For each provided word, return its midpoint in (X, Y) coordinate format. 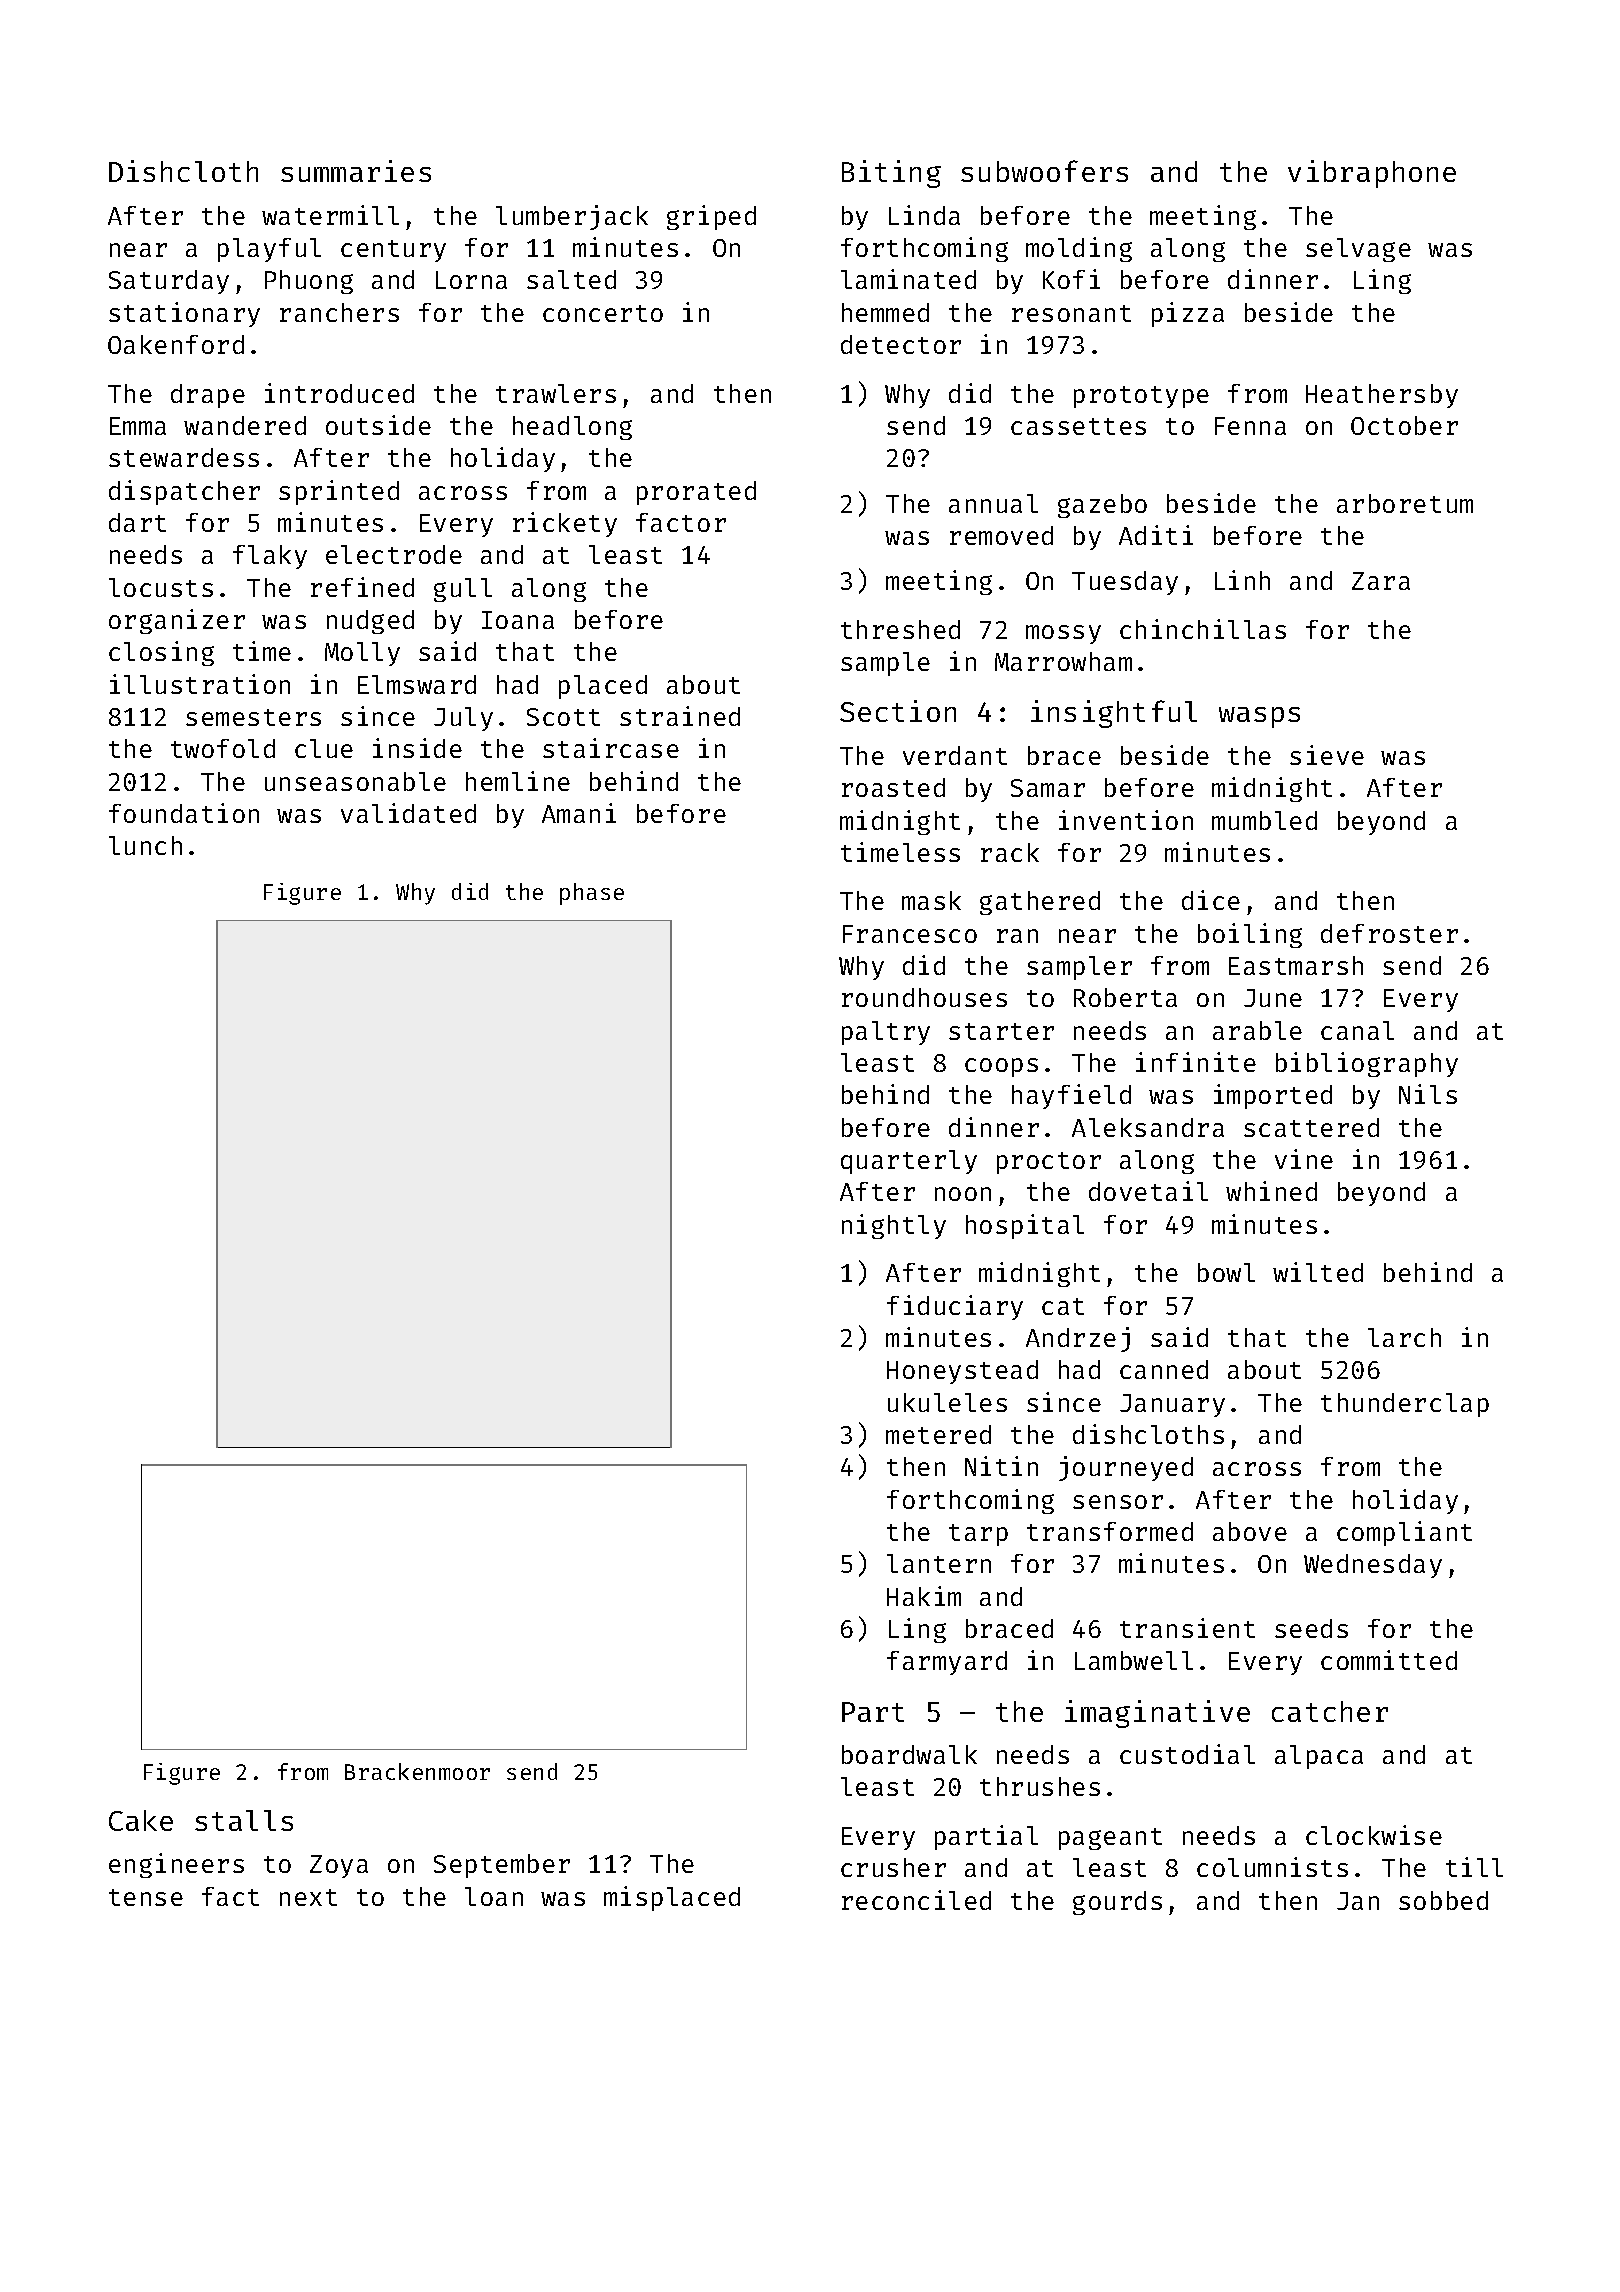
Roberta (1125, 997)
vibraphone (1372, 174)
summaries (356, 171)
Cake (141, 1820)
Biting (891, 174)
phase (592, 894)
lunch (145, 845)
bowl (1226, 1272)
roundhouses (924, 997)
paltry (886, 1033)
